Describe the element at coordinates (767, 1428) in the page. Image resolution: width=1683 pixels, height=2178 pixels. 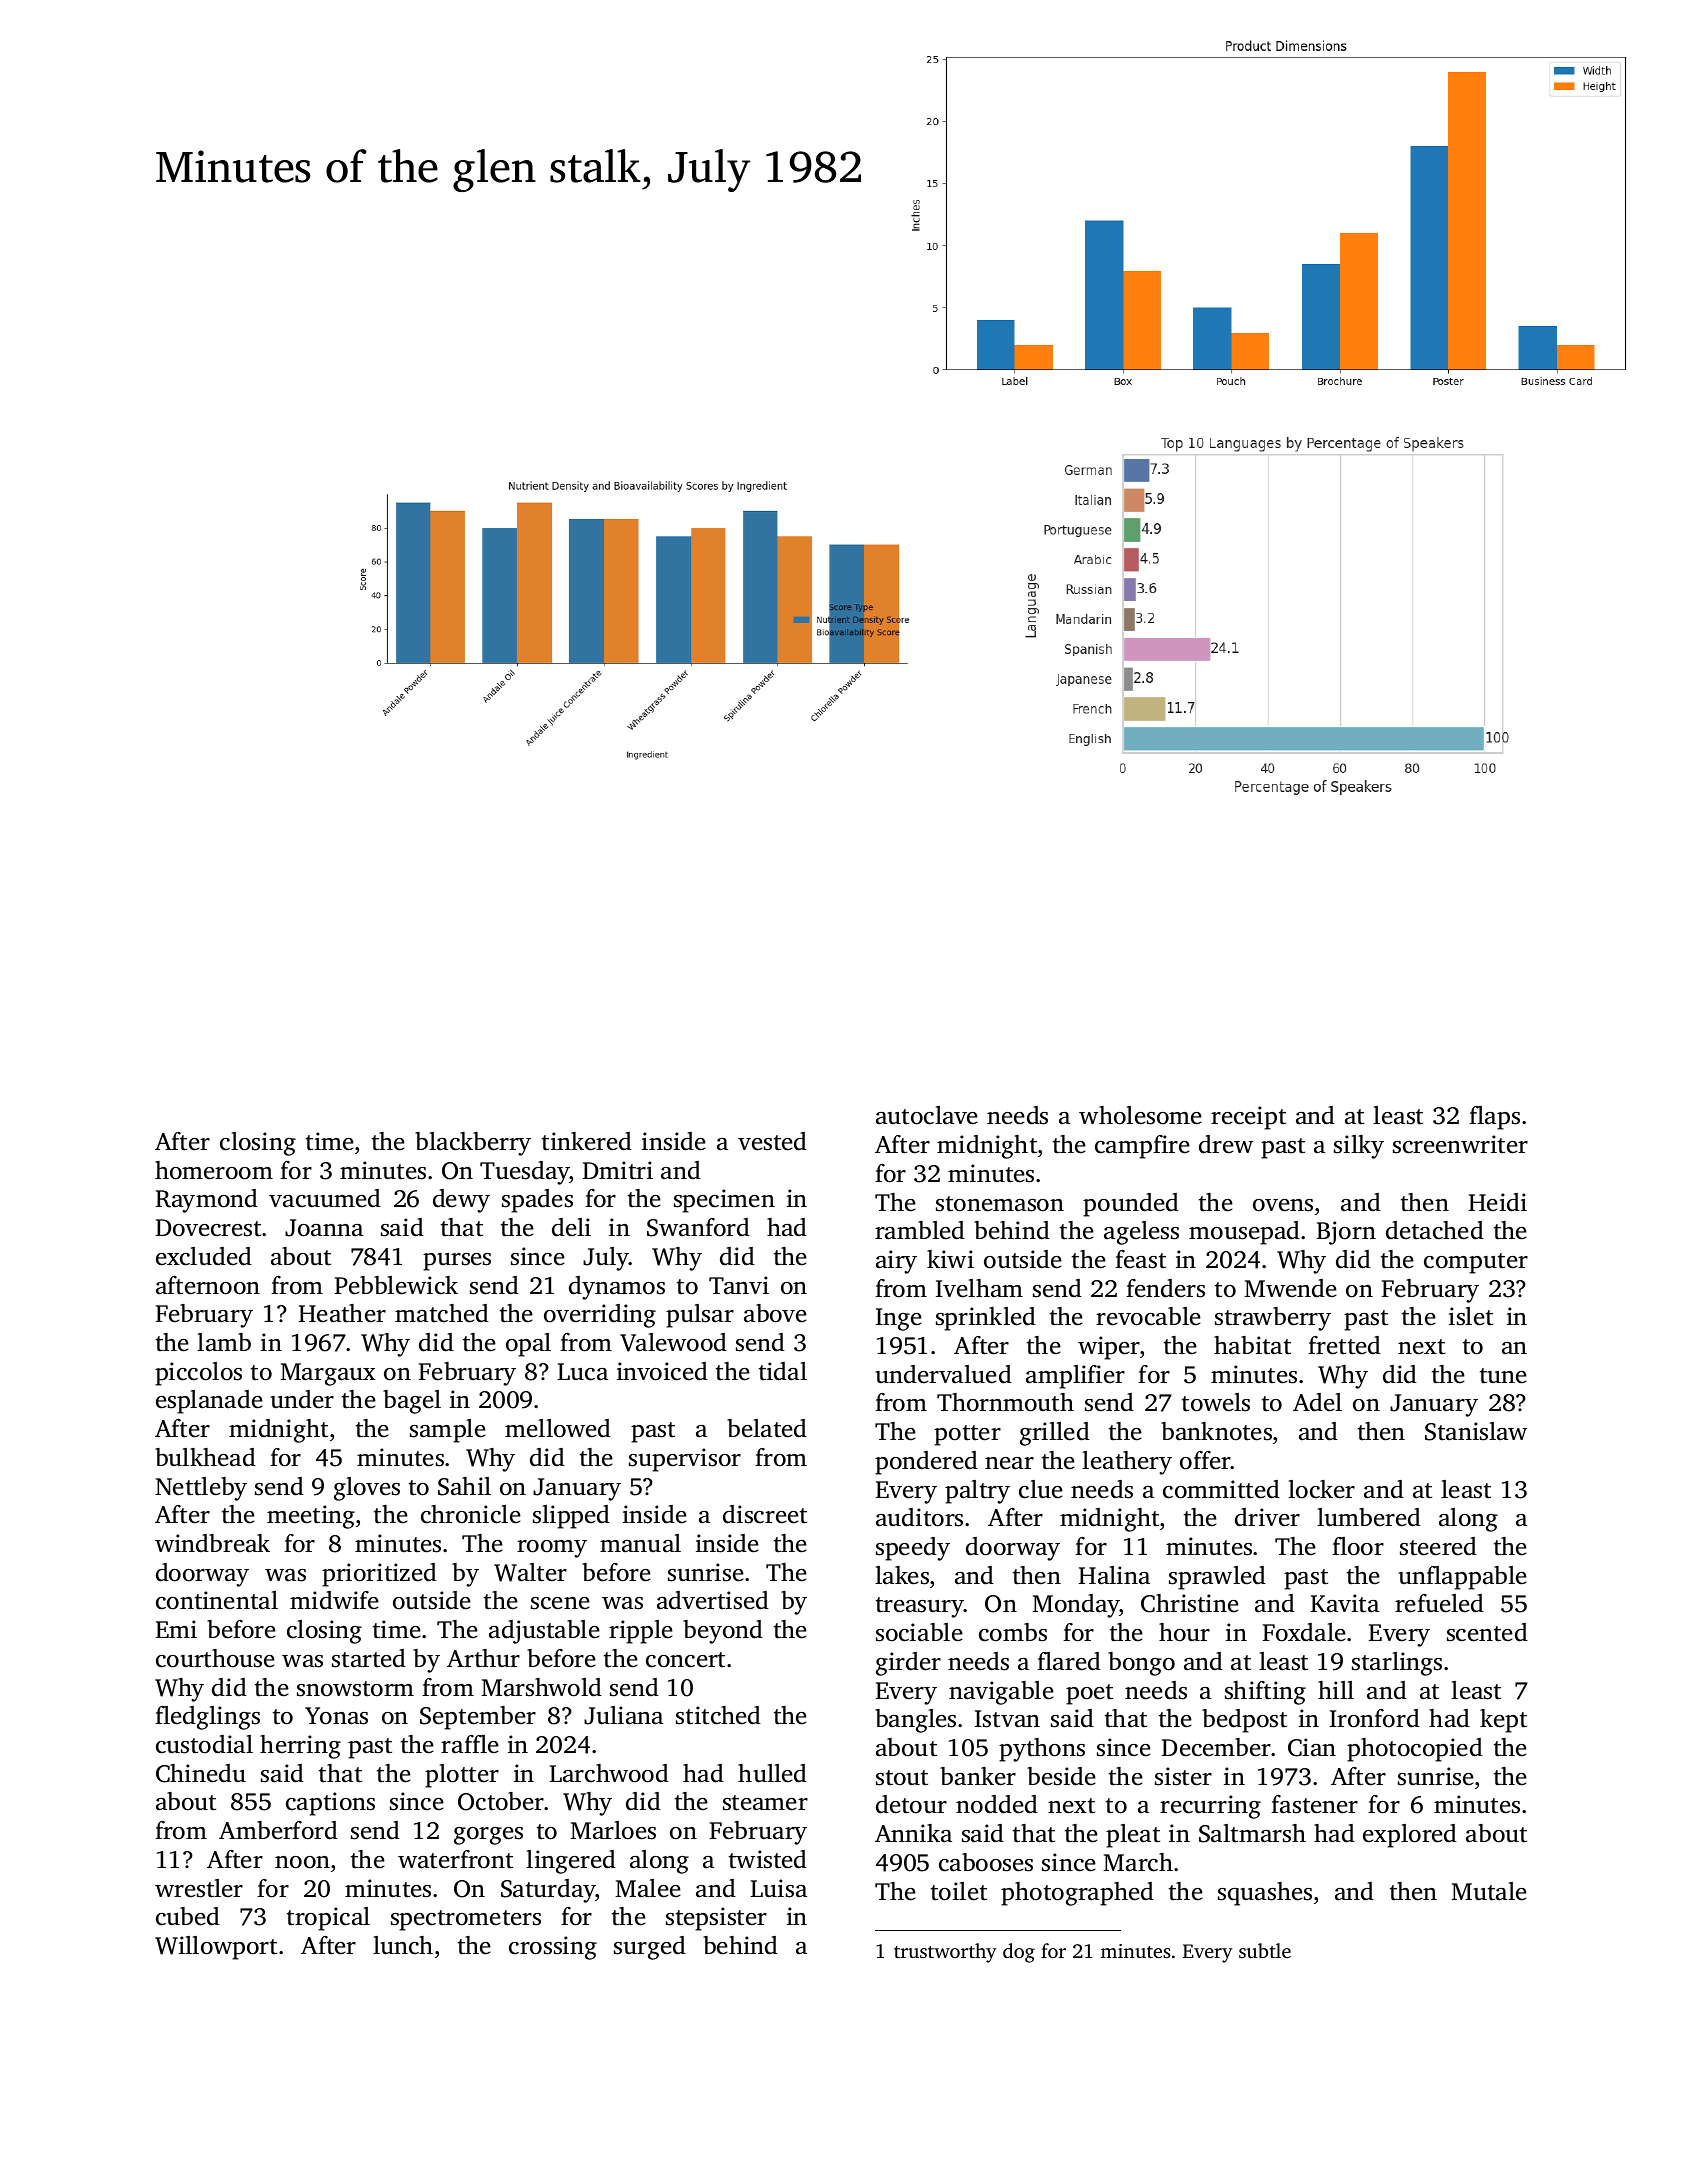
I see `belated` at that location.
